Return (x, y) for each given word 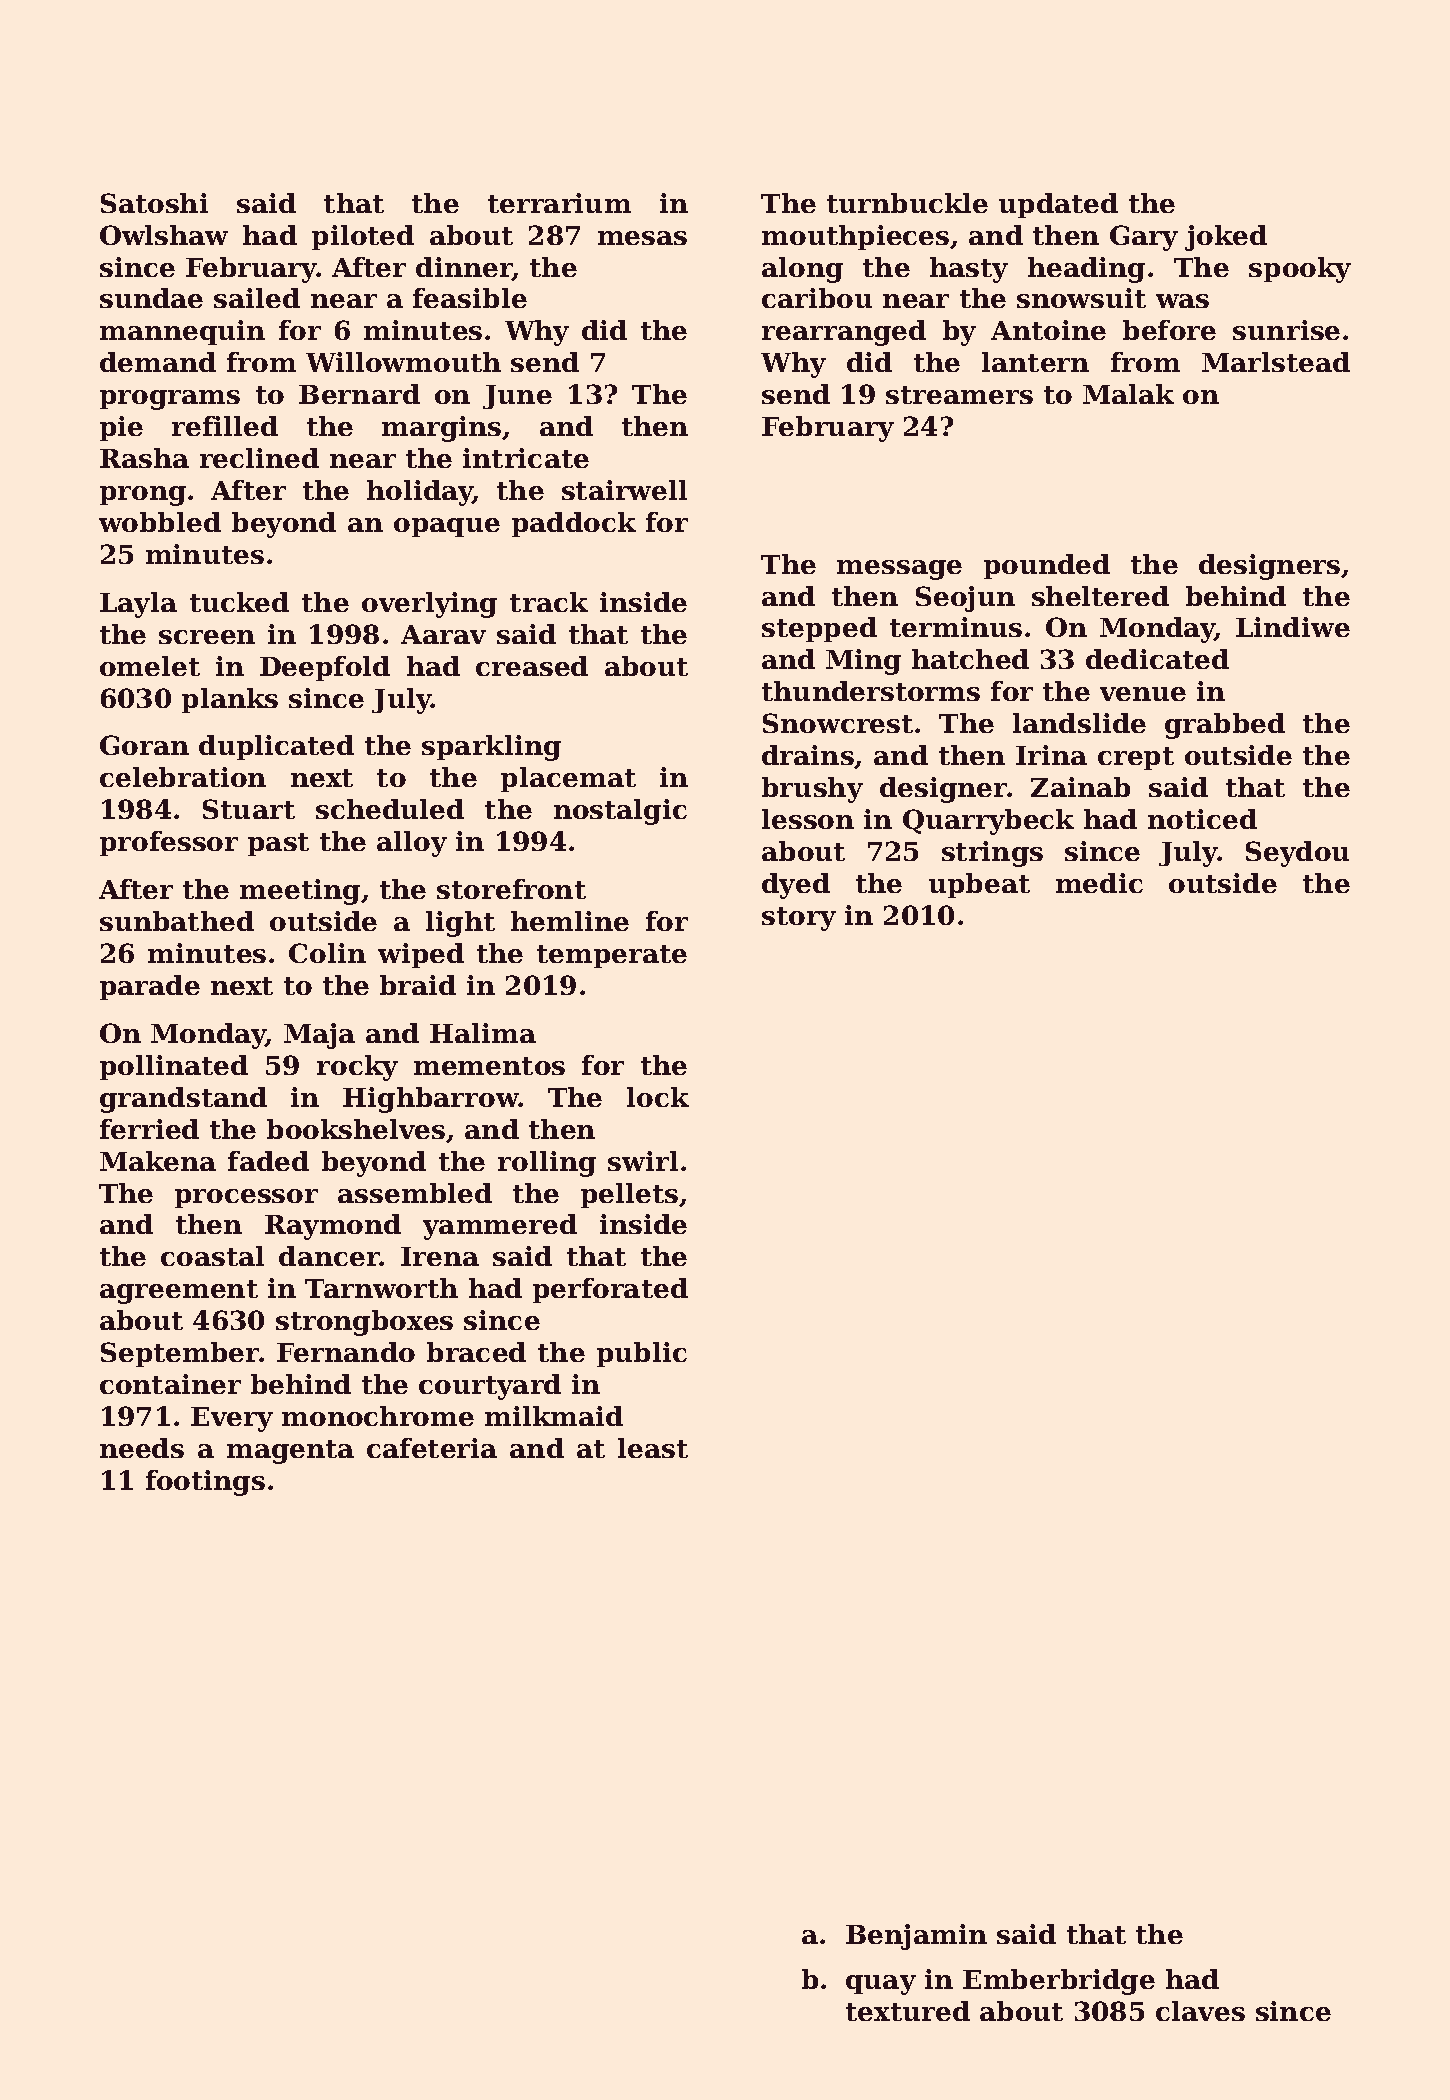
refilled (225, 426)
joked (1226, 238)
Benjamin (916, 1937)
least (653, 1448)
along (802, 270)
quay (881, 1985)
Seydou (1297, 854)
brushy (812, 790)
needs (142, 1448)
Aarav (443, 634)
